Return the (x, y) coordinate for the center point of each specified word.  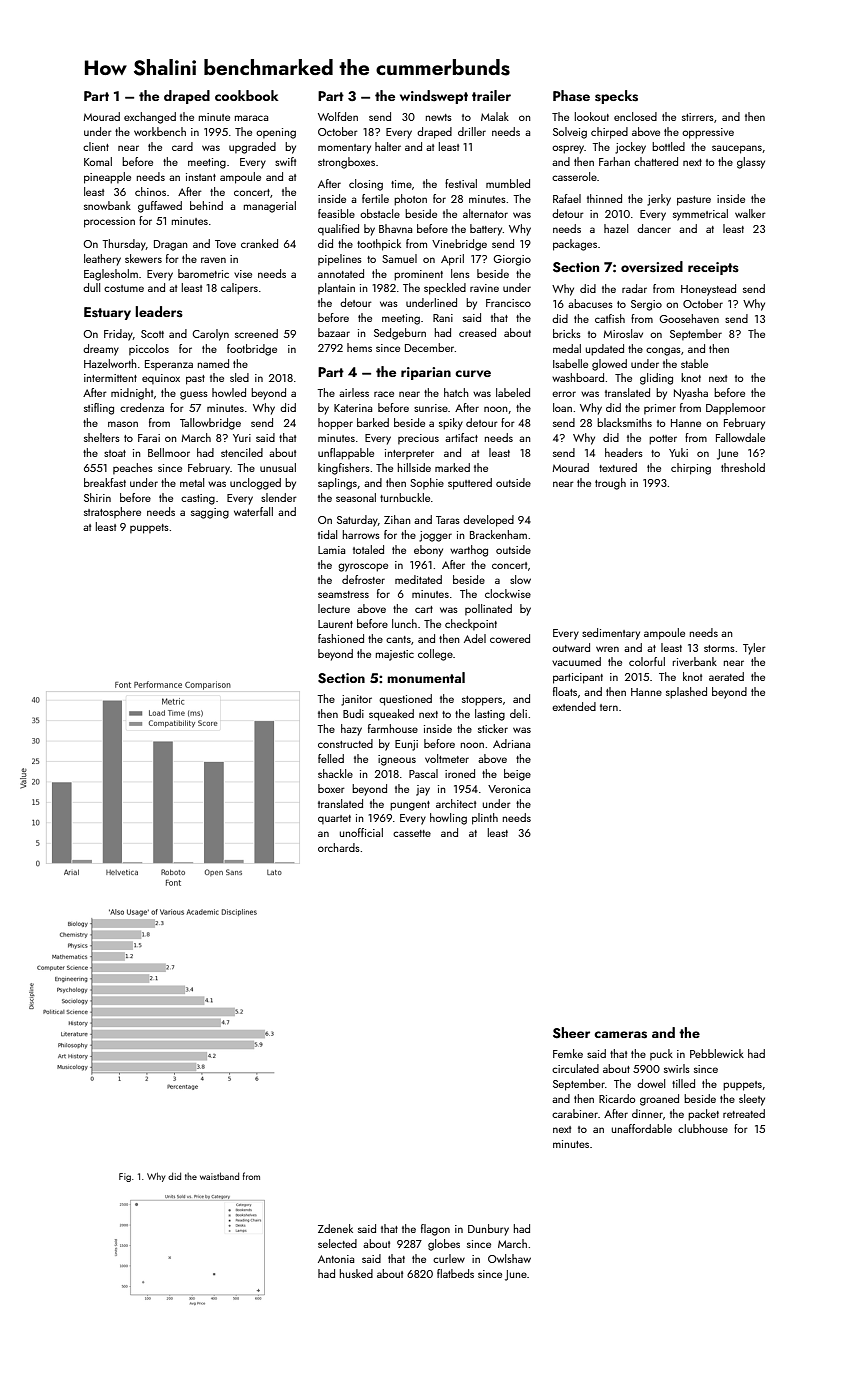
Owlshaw (509, 1258)
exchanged (150, 118)
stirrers (698, 117)
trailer (491, 95)
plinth (485, 819)
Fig (125, 1177)
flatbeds (455, 1273)
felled (331, 758)
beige (517, 775)
